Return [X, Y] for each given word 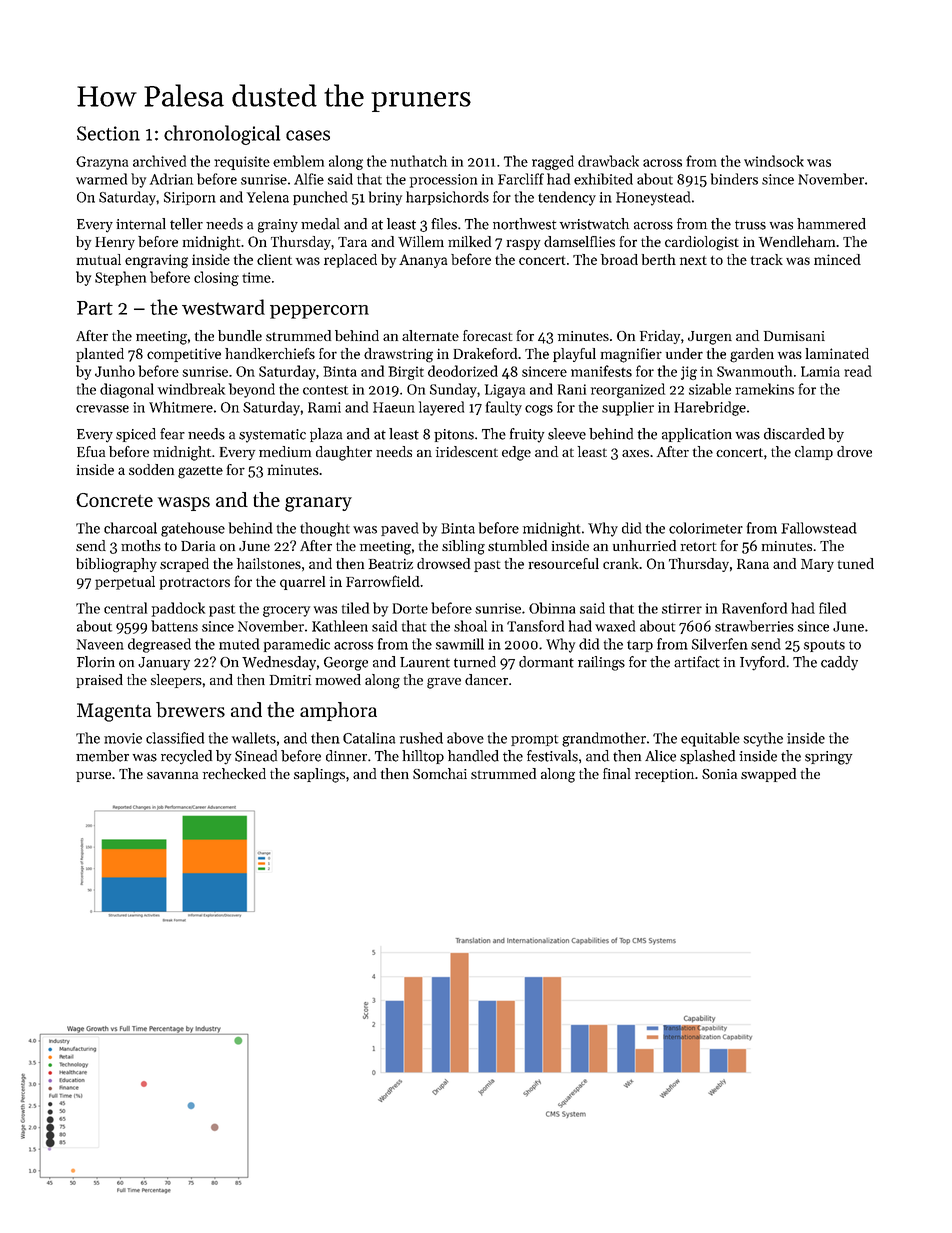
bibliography [116, 565]
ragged [553, 162]
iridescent [467, 451]
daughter [344, 453]
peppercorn [319, 312]
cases [308, 135]
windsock [774, 161]
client [274, 259]
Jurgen [710, 338]
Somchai [440, 773]
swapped [768, 775]
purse [93, 777]
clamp [814, 453]
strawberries [754, 626]
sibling [463, 547]
